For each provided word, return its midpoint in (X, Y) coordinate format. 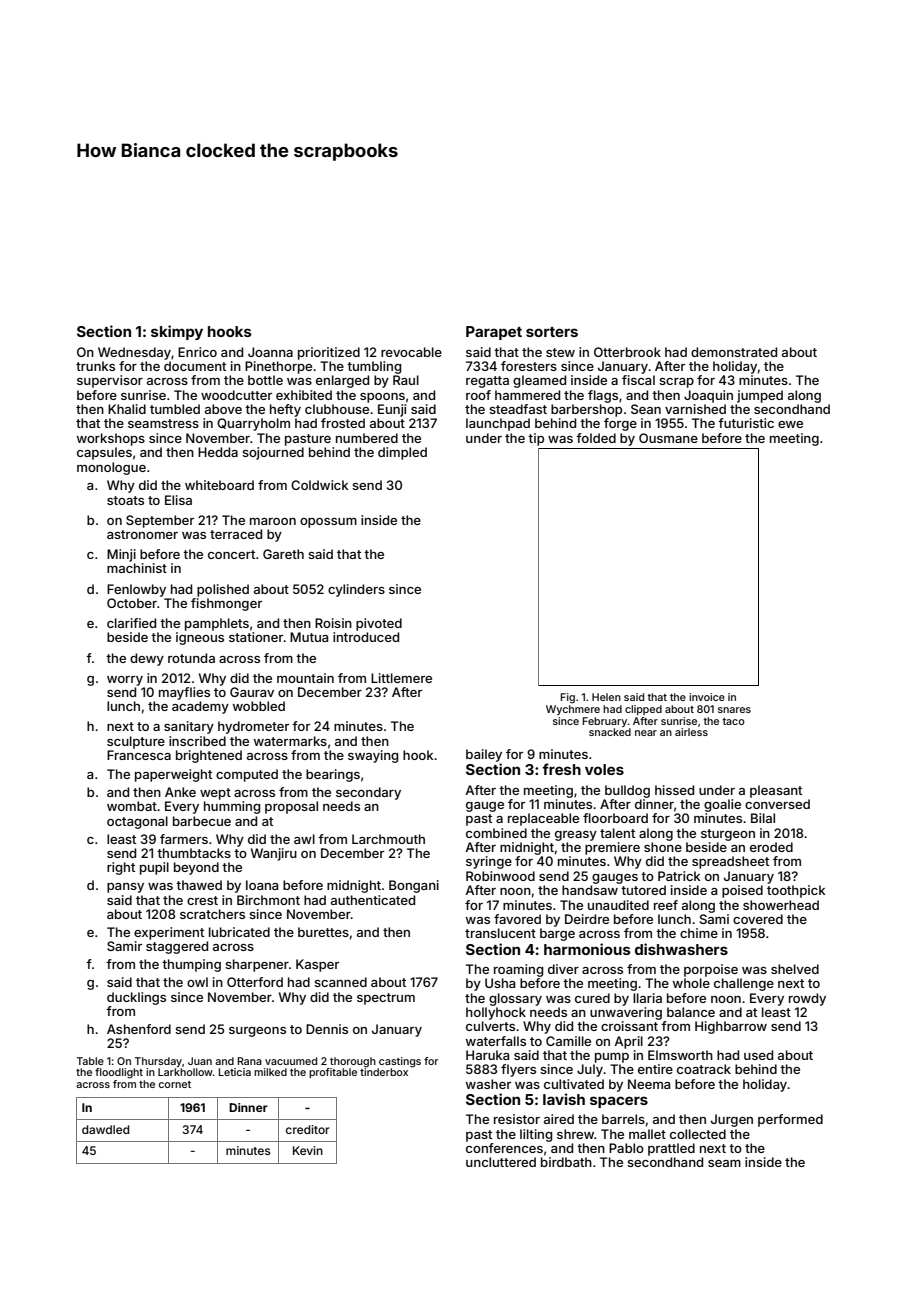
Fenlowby (136, 590)
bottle (265, 380)
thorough (353, 1062)
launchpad (498, 424)
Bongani (414, 886)
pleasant (776, 791)
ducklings (136, 998)
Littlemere (401, 678)
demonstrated (734, 352)
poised (742, 891)
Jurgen (732, 1120)
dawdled (106, 1129)
